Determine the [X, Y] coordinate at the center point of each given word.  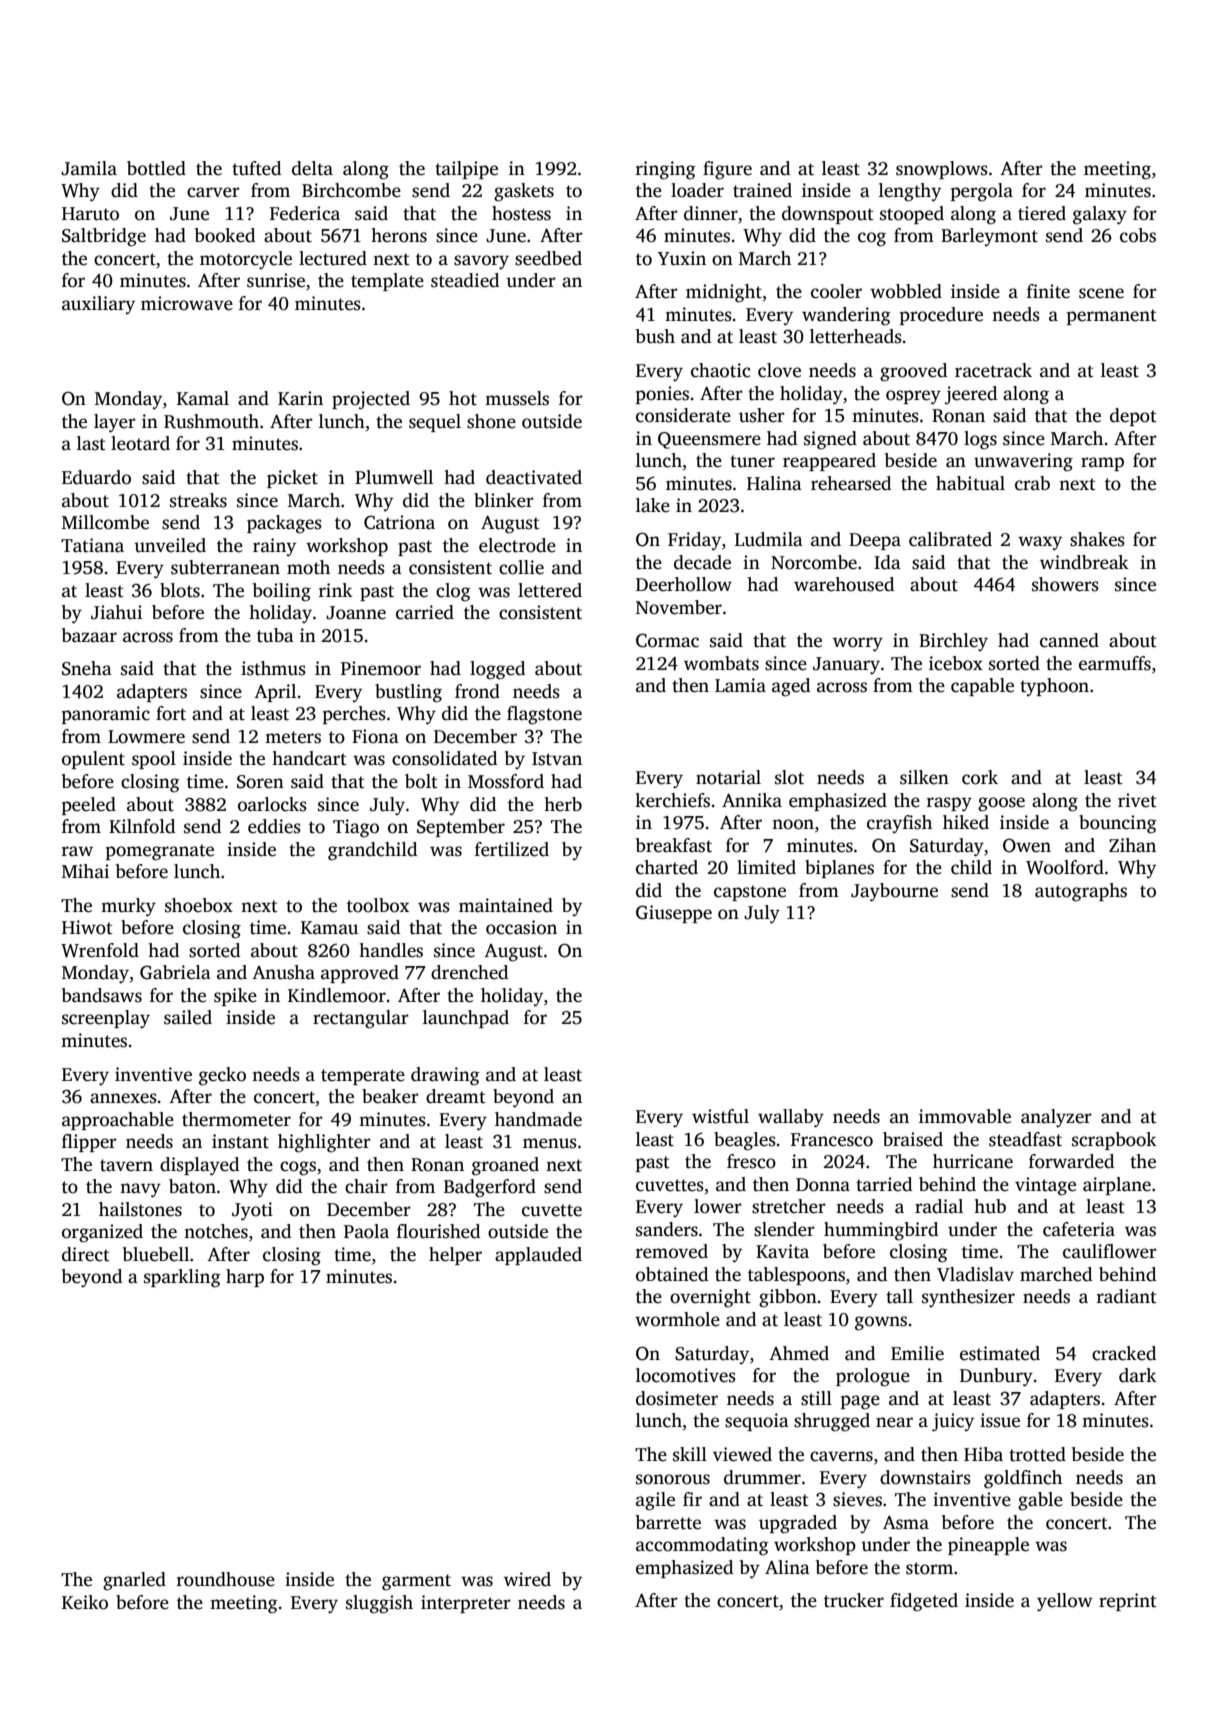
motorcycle [246, 260]
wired [527, 1579]
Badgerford [490, 1188]
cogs [298, 1168]
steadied [465, 280]
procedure [941, 316]
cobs [1138, 235]
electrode [517, 545]
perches [354, 715]
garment [416, 1582]
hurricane [973, 1161]
